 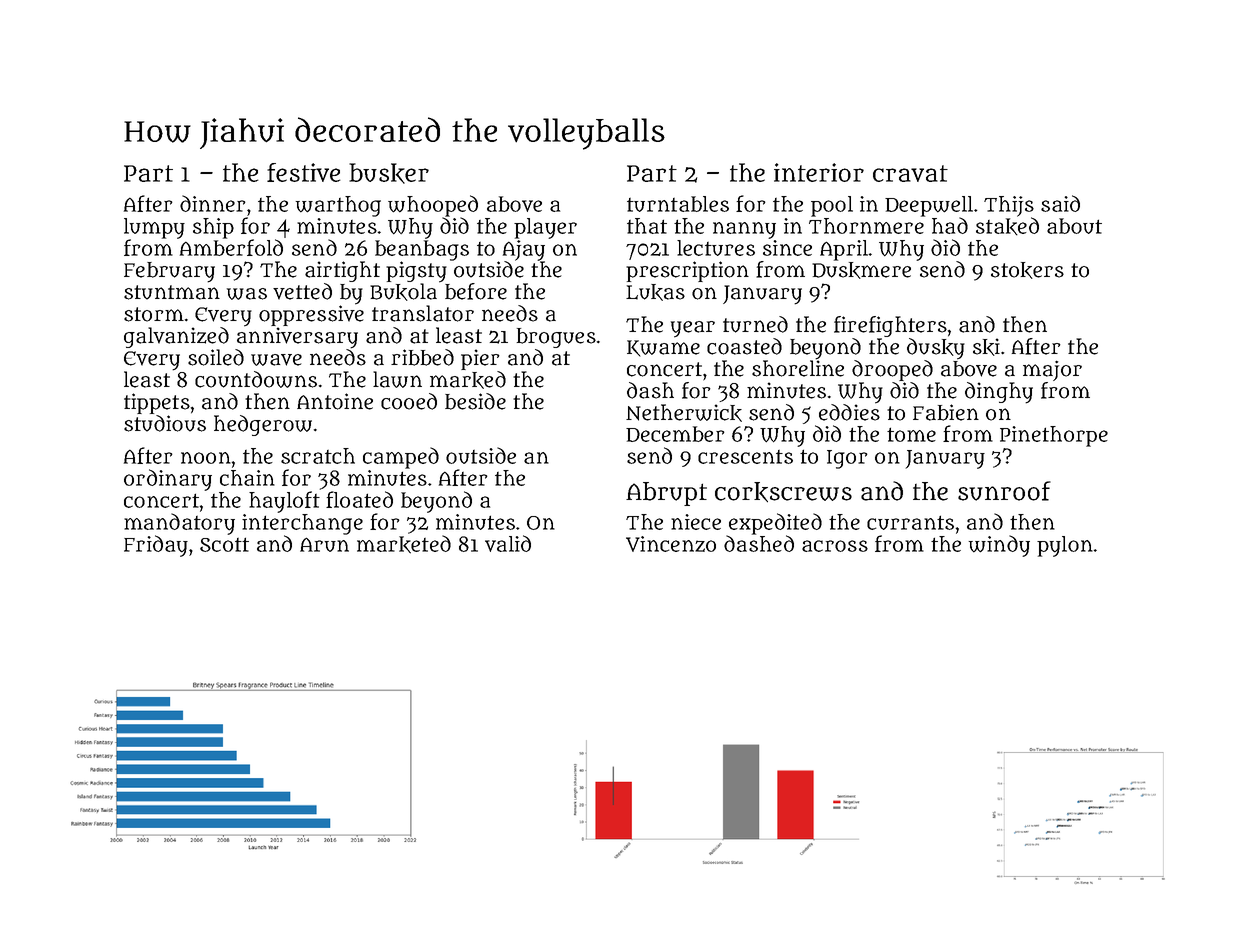 What do you see at coordinates (247, 478) in the screenshot?
I see `chain` at bounding box center [247, 478].
